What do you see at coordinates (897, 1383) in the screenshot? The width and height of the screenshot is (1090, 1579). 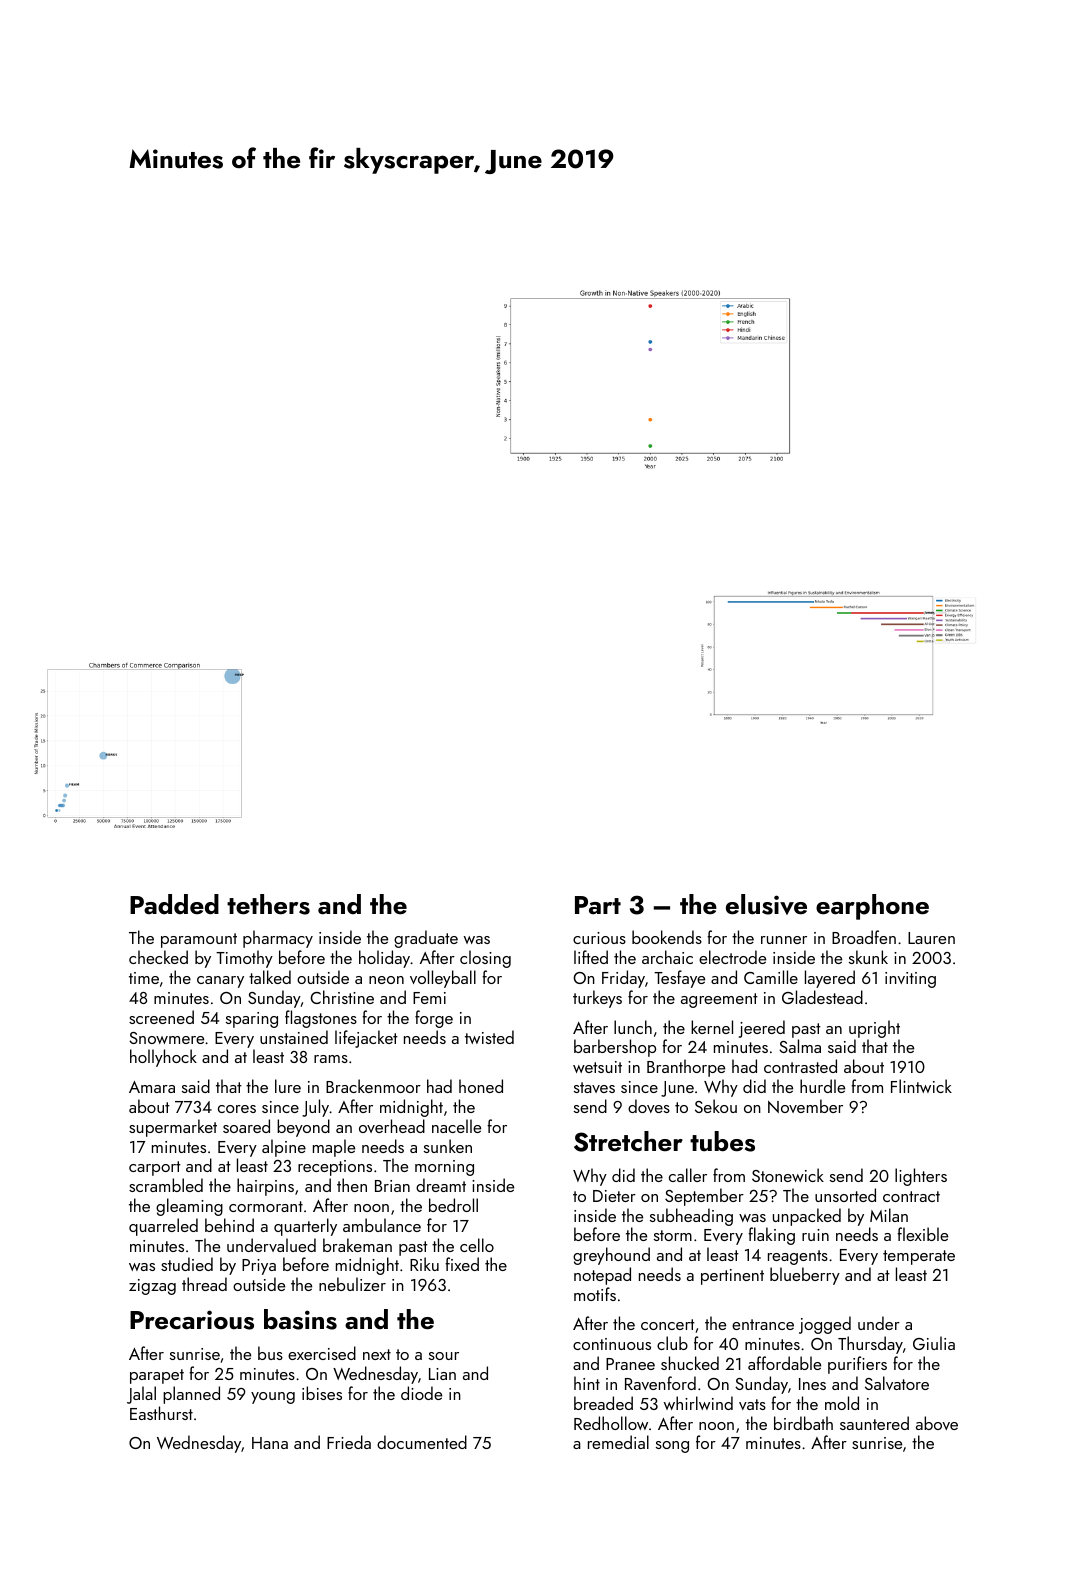 I see `Salvatore` at bounding box center [897, 1383].
